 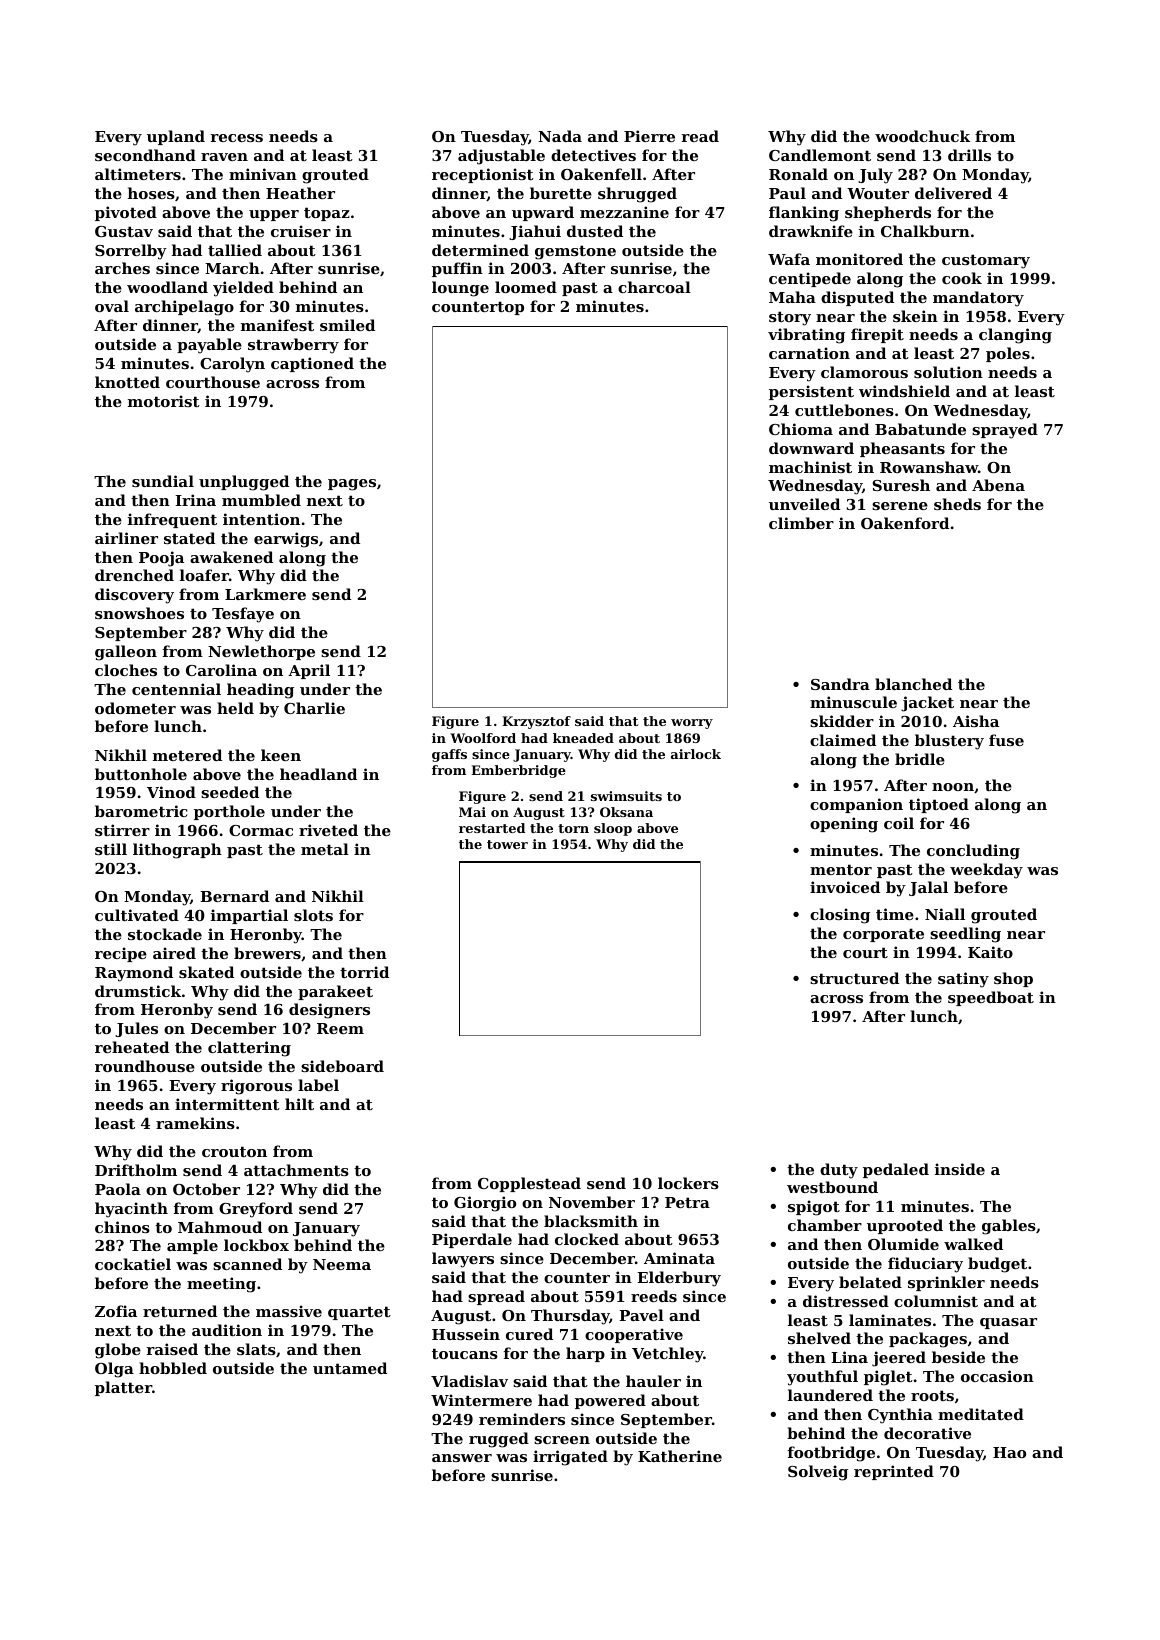 What do you see at coordinates (462, 1458) in the page?
I see `answer` at bounding box center [462, 1458].
